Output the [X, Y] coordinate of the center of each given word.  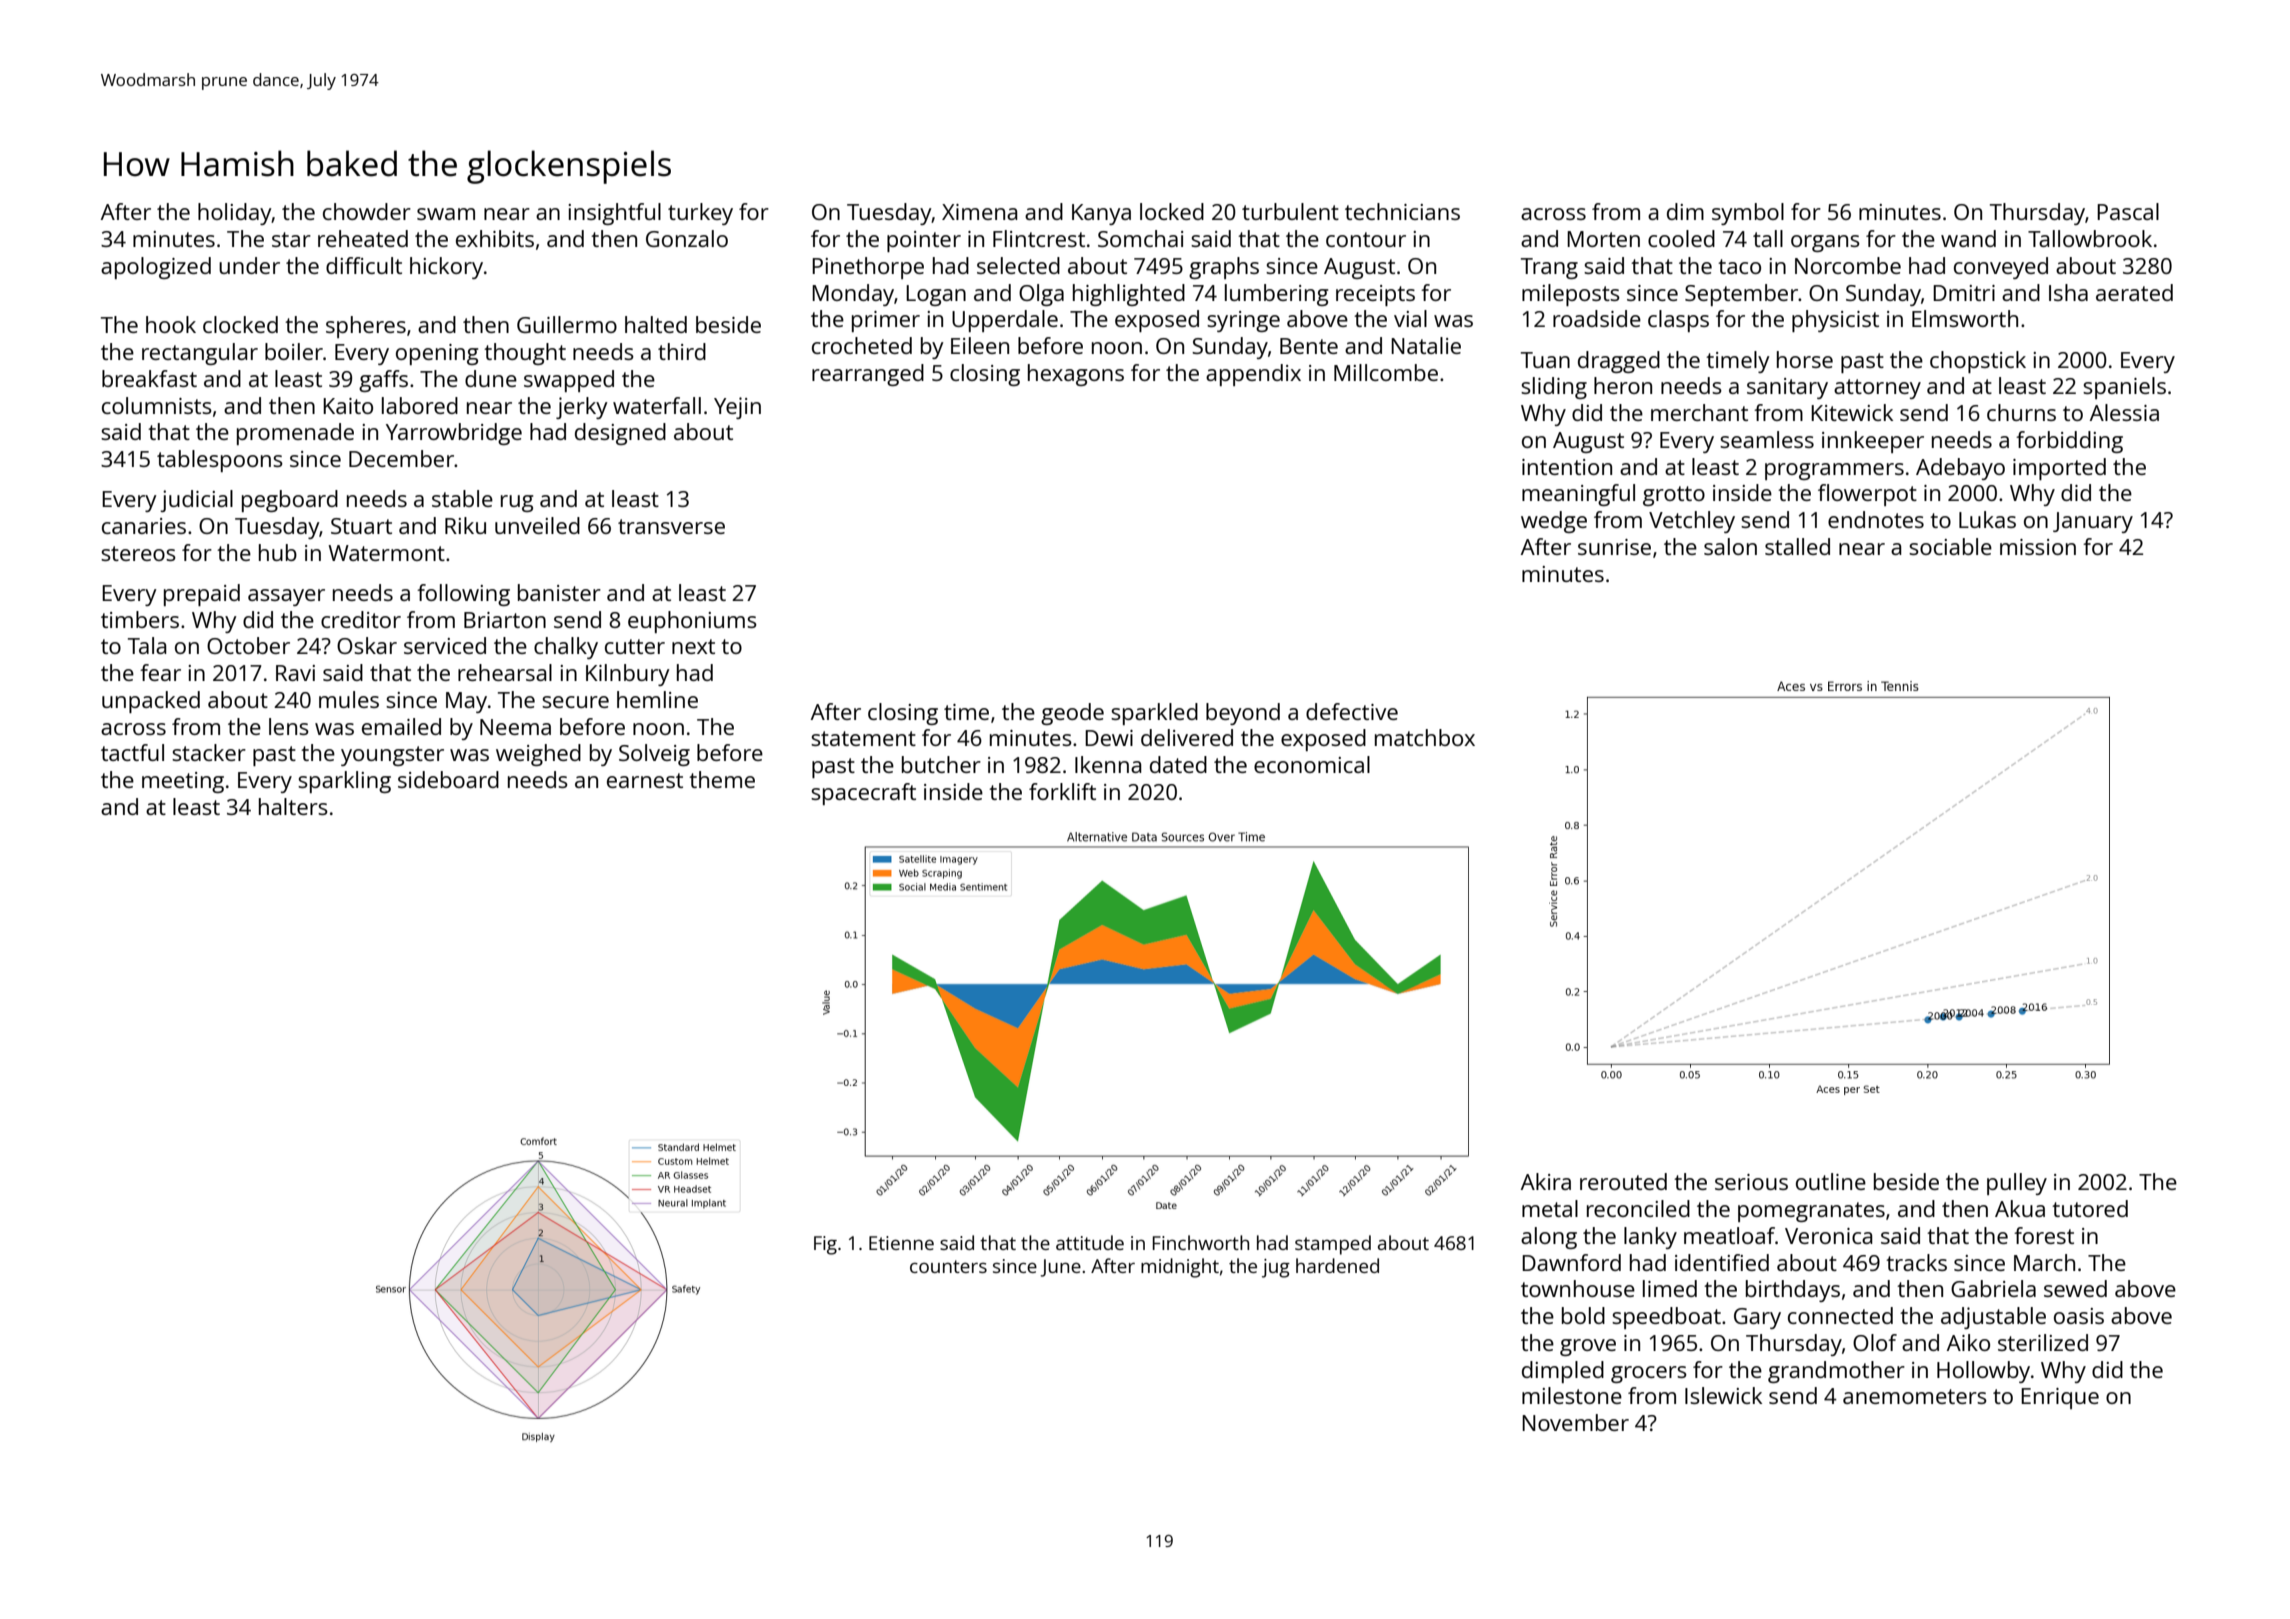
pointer [924, 241]
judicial [196, 501]
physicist [1835, 321]
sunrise [1614, 547]
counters [948, 1266]
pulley [2017, 1184]
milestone [1572, 1395]
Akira [1546, 1181]
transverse [671, 526]
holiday [235, 214]
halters [293, 806]
